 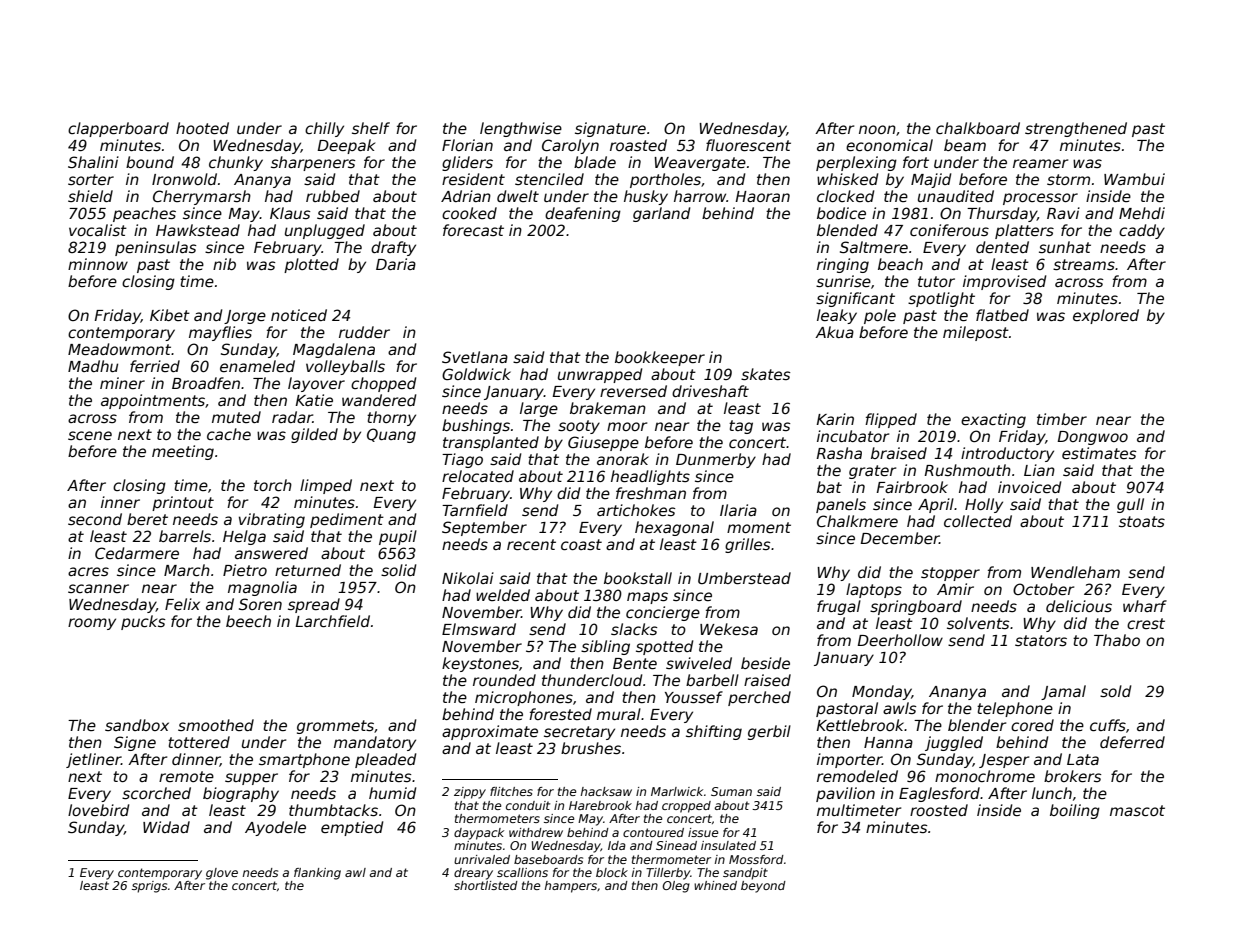 What do you see at coordinates (220, 333) in the screenshot?
I see `mayflies` at bounding box center [220, 333].
